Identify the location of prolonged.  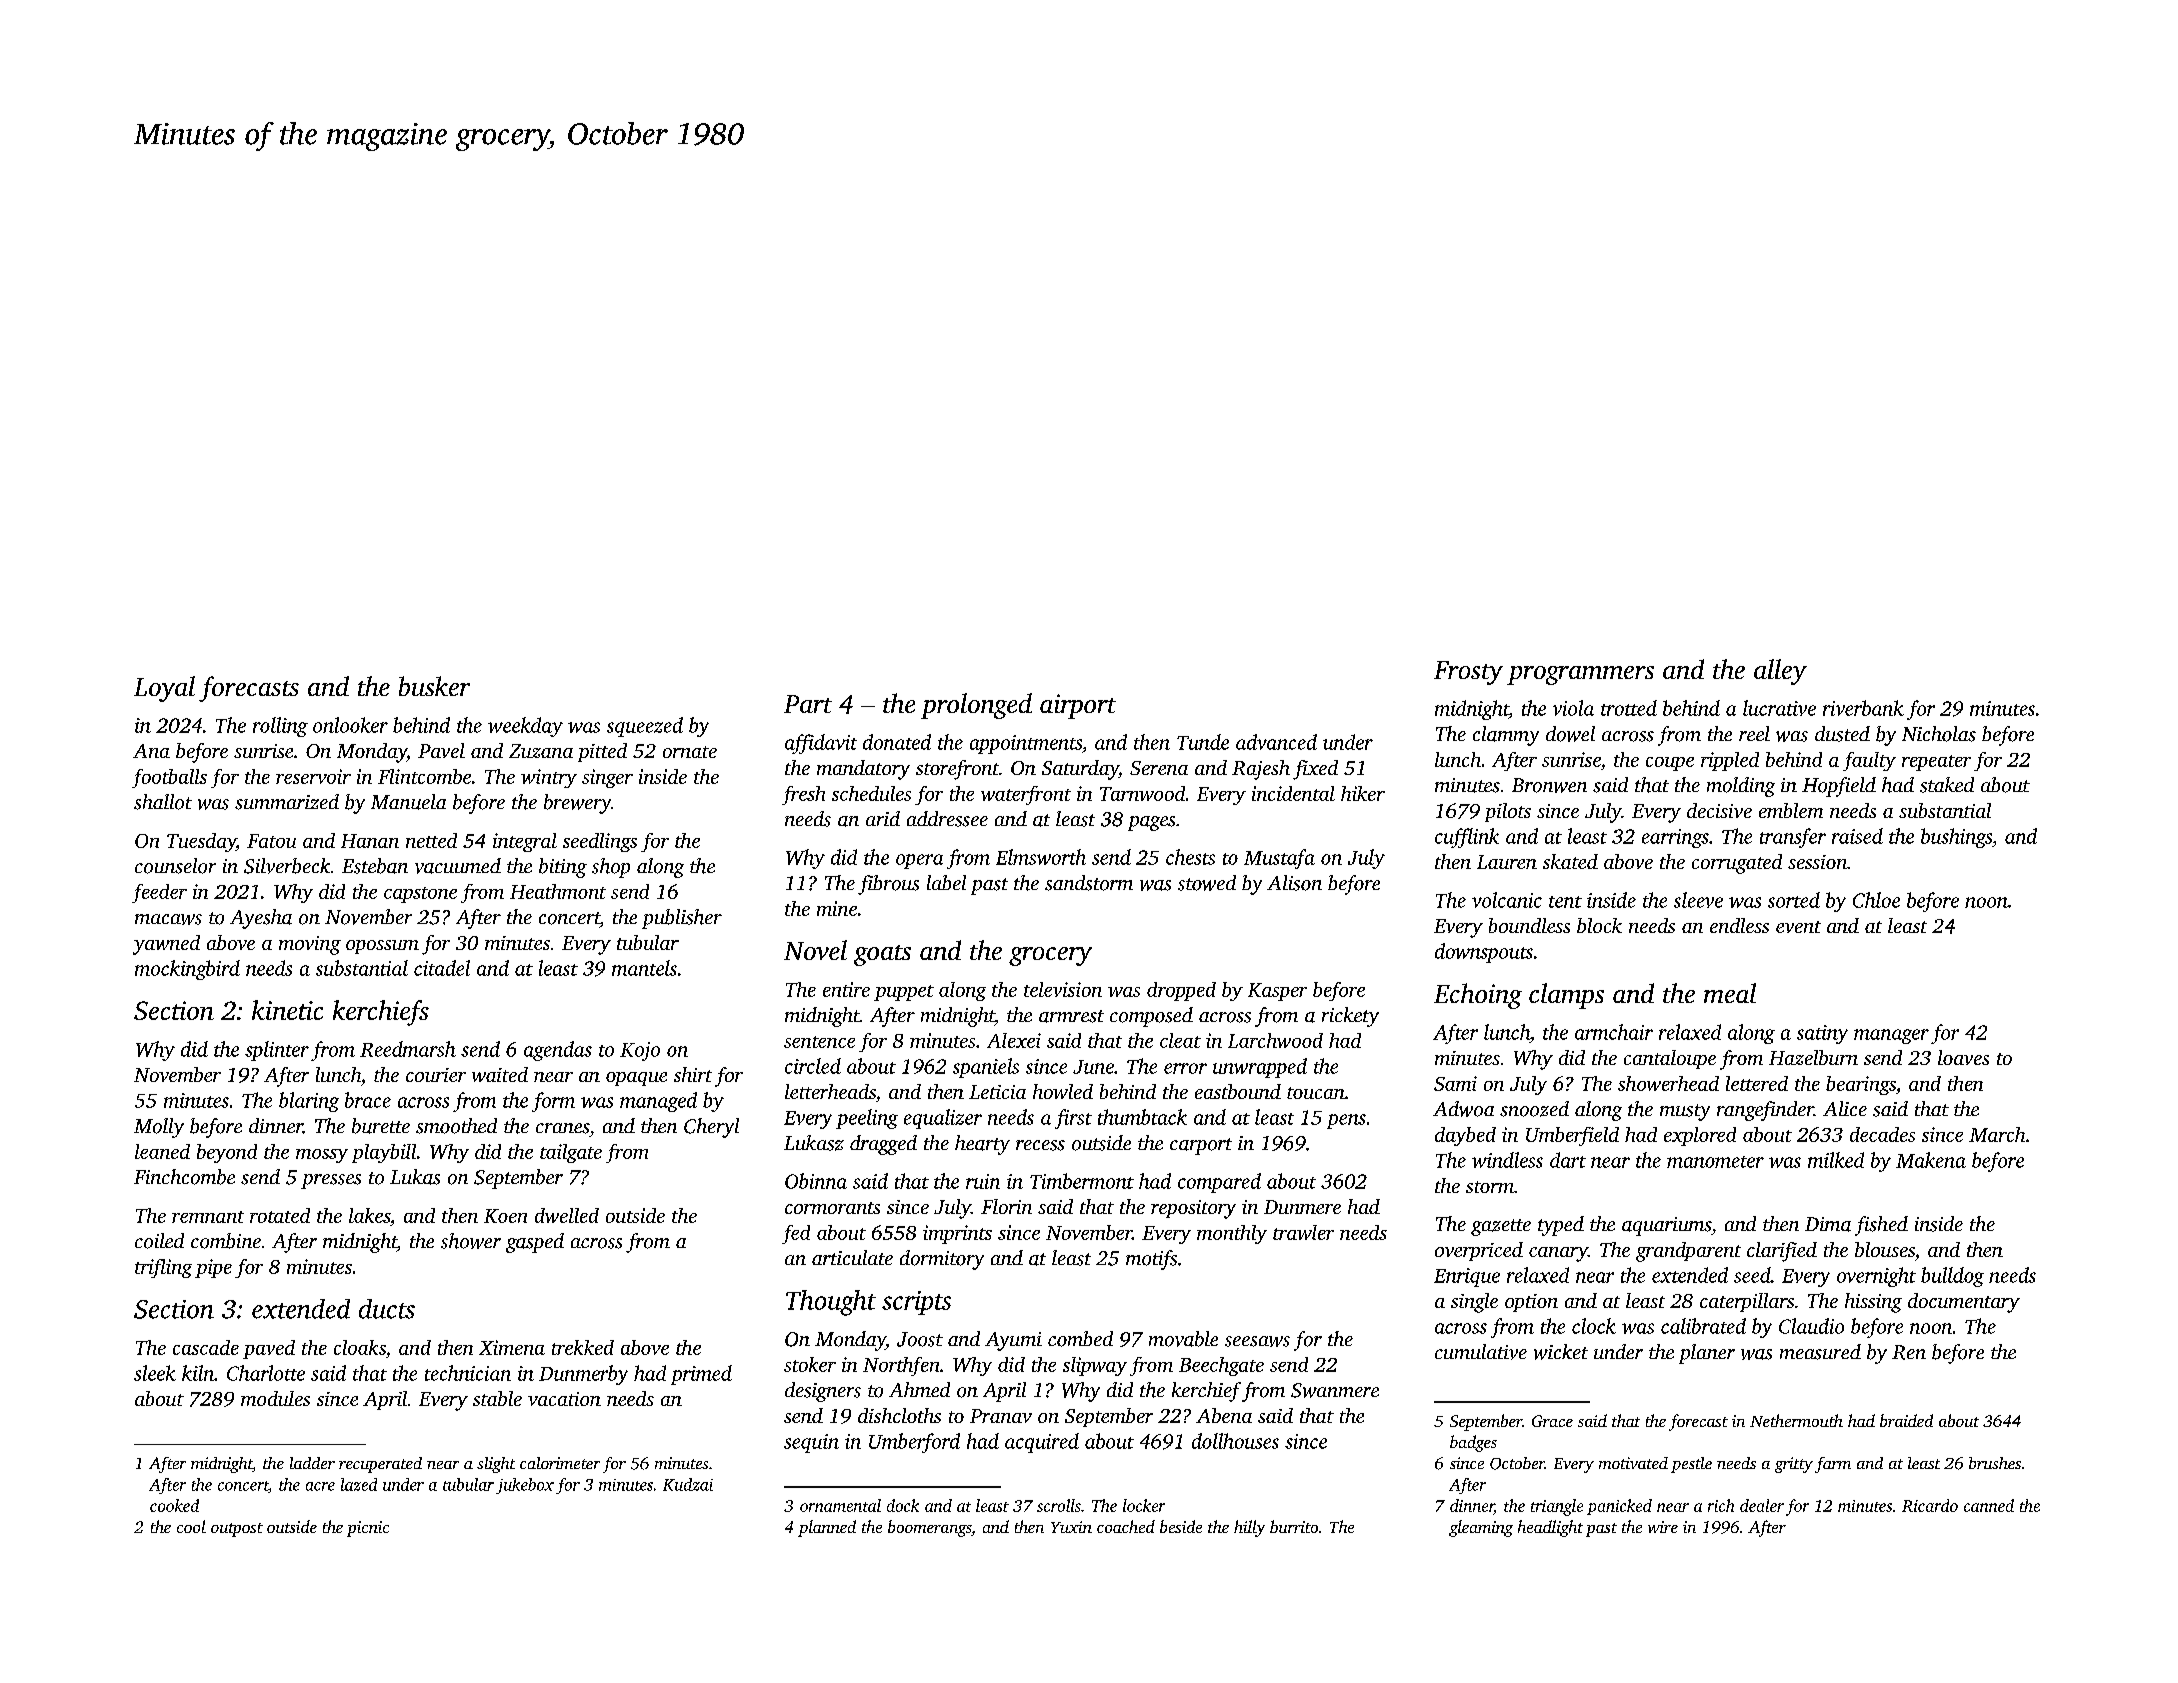
(976, 706).
